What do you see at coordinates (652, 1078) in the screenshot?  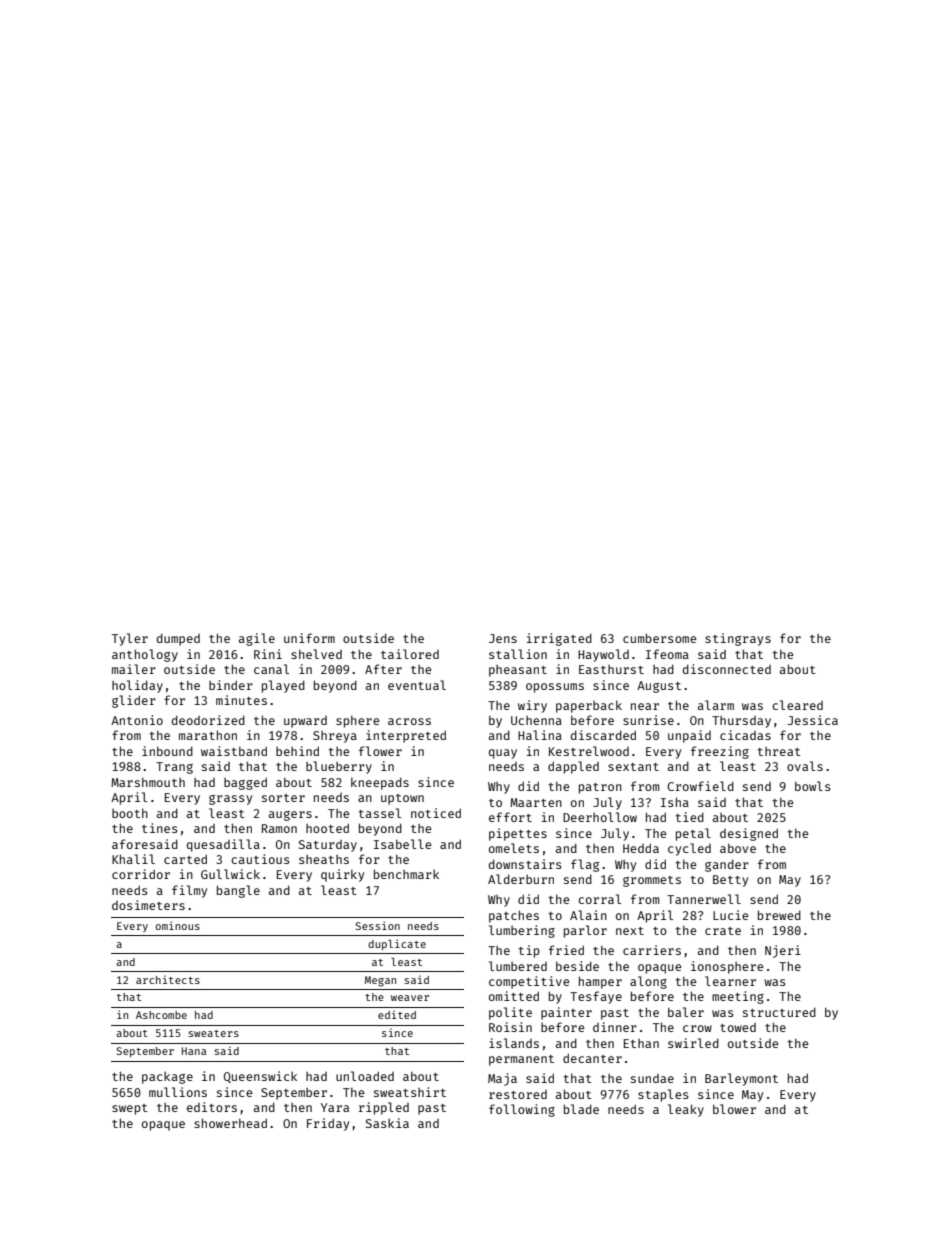 I see `sundae` at bounding box center [652, 1078].
